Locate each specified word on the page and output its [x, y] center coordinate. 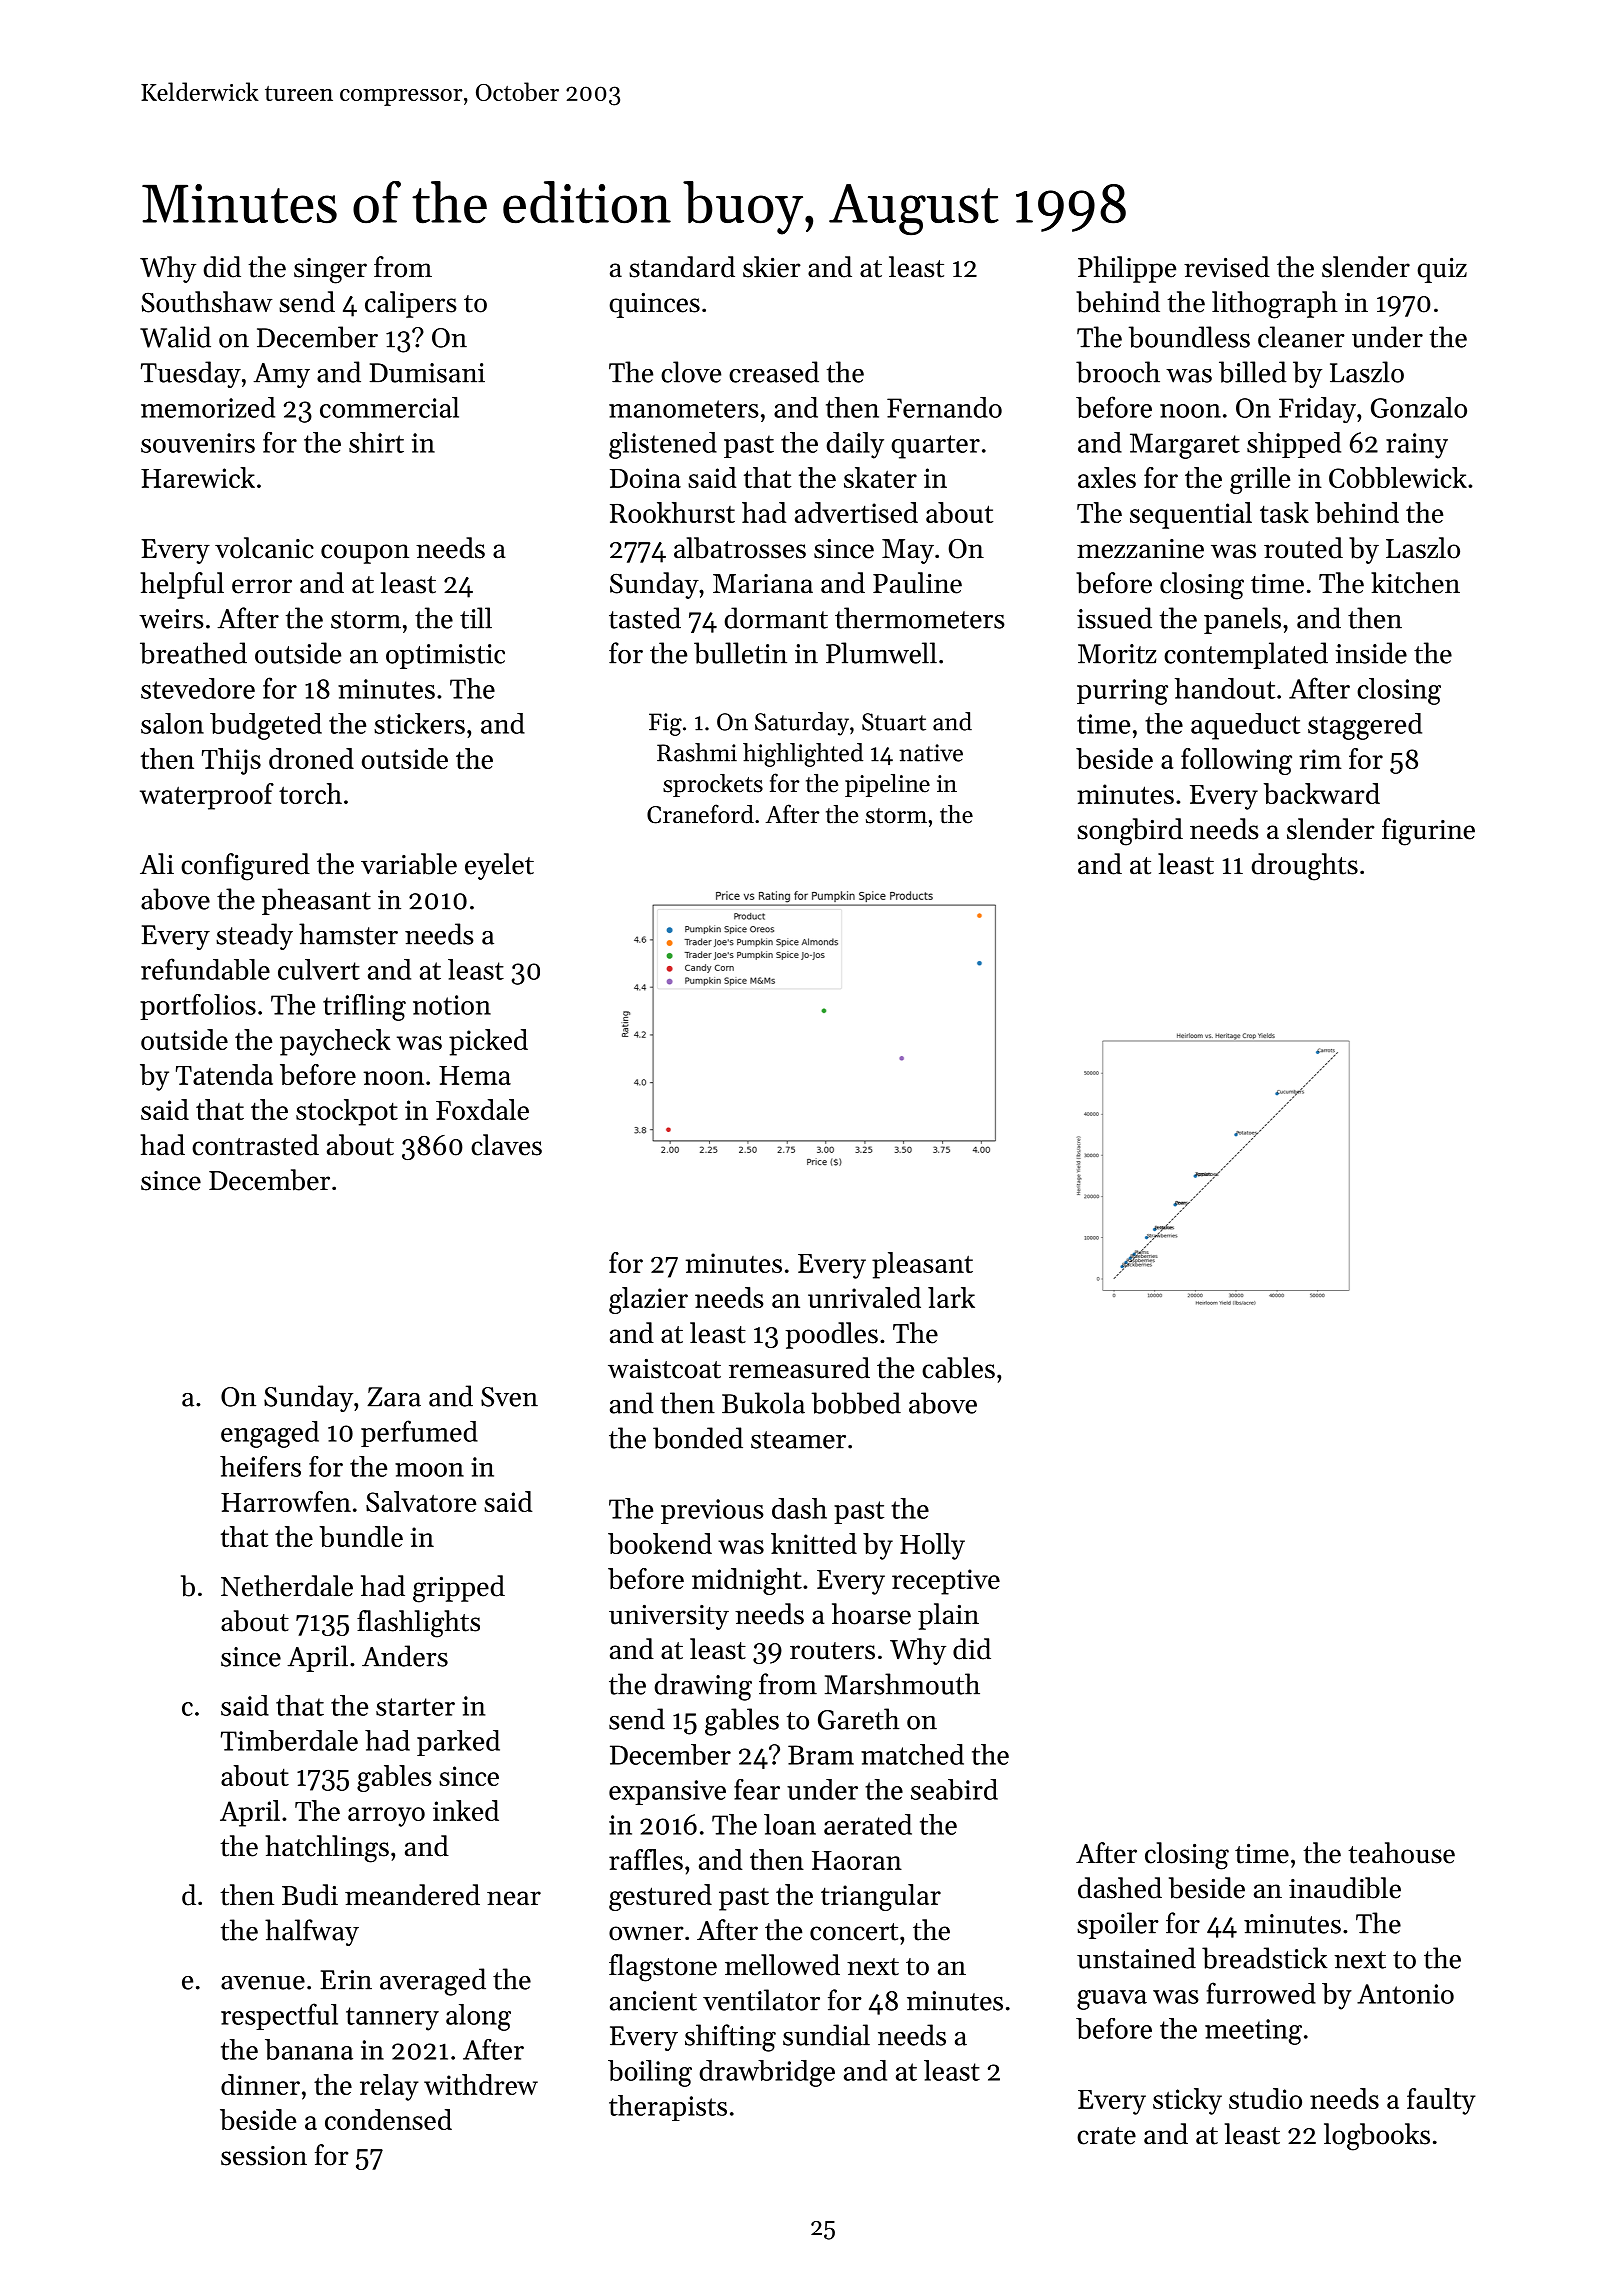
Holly [932, 1546]
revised [1227, 267]
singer [330, 271]
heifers [260, 1466]
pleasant [922, 1265]
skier [772, 267]
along [478, 2017]
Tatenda [224, 1074]
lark [951, 1297]
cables [958, 1368]
